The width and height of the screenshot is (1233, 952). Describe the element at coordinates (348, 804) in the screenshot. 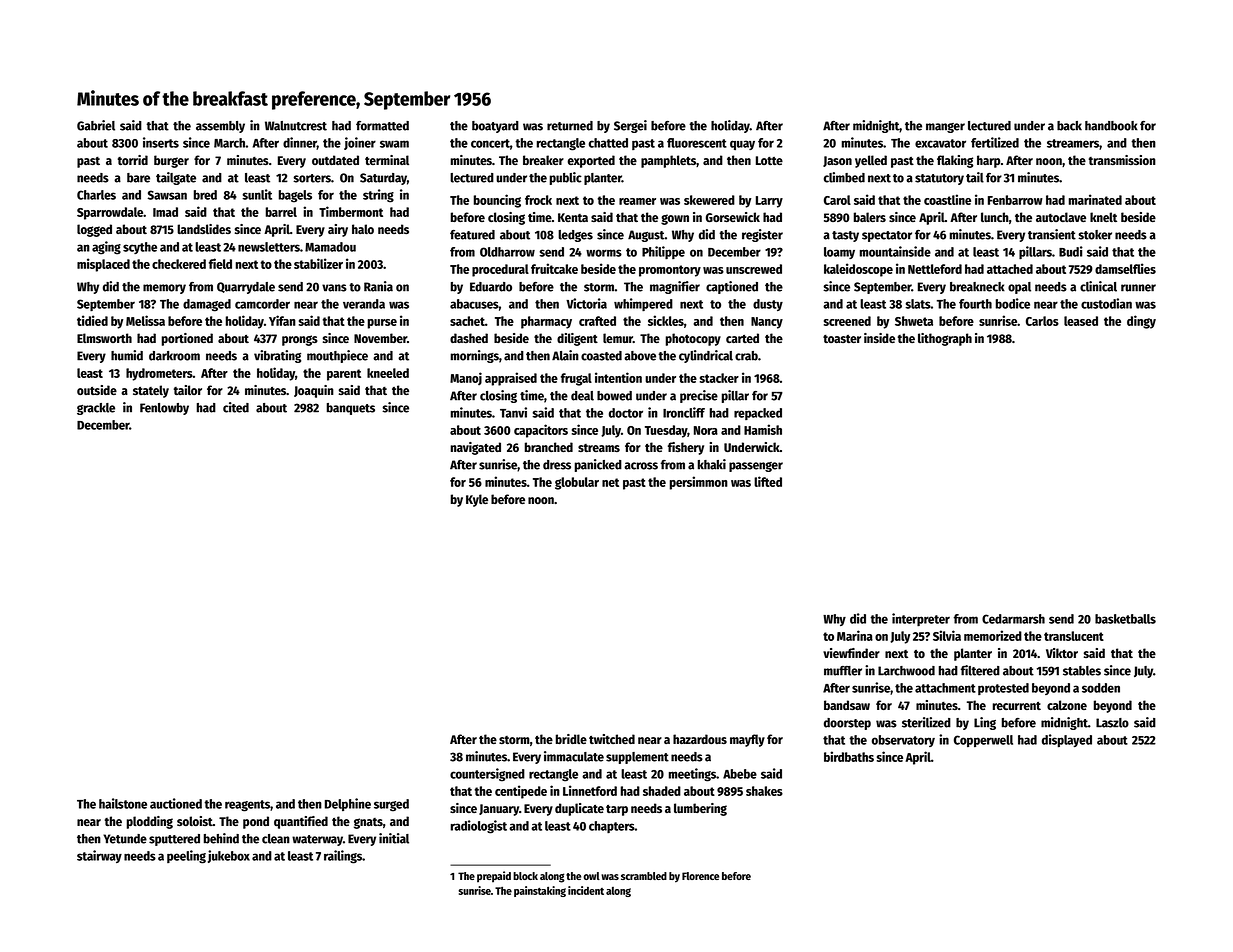

I see `Delphine` at that location.
